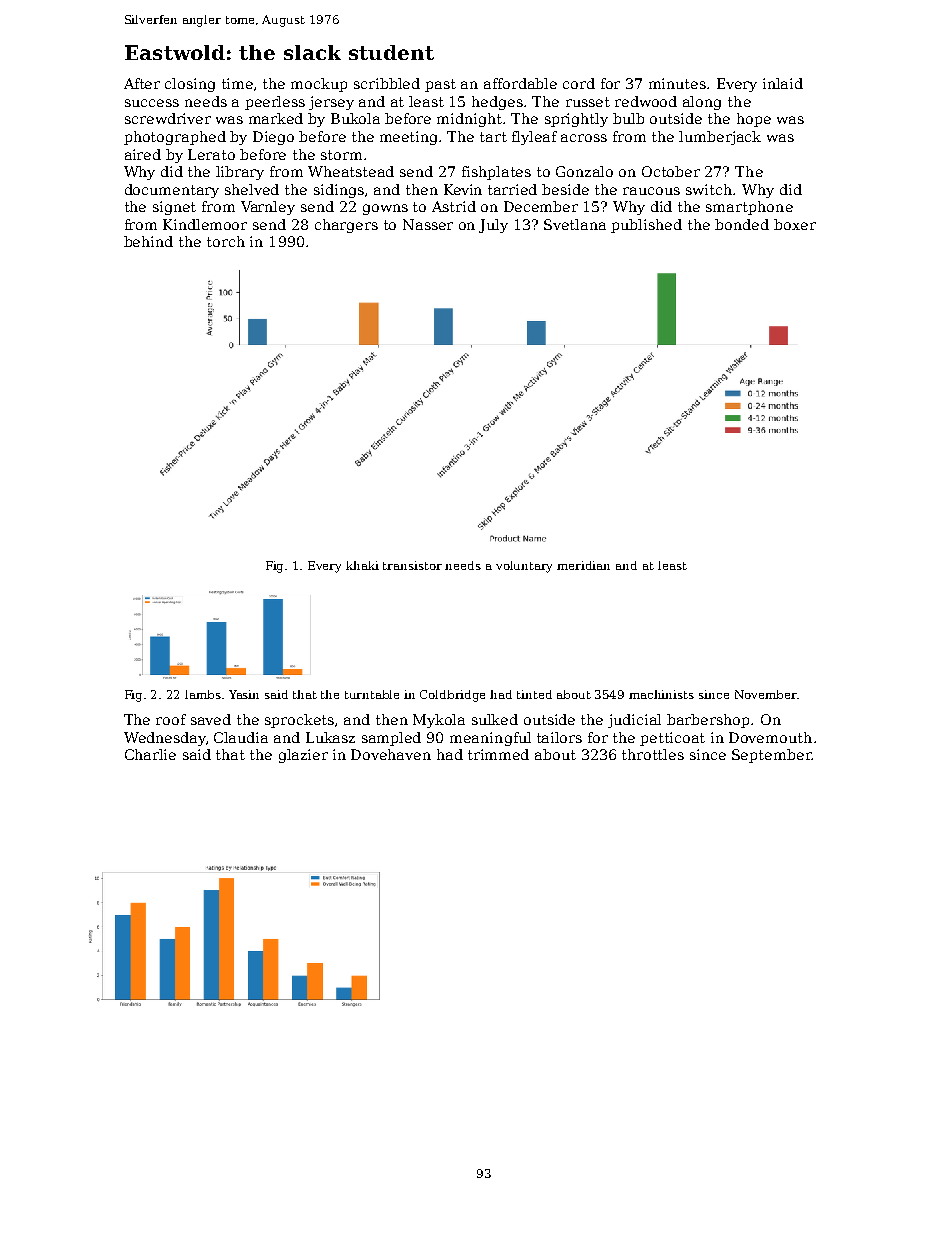 This image has height=1233, width=952. I want to click on machinists, so click(661, 694).
